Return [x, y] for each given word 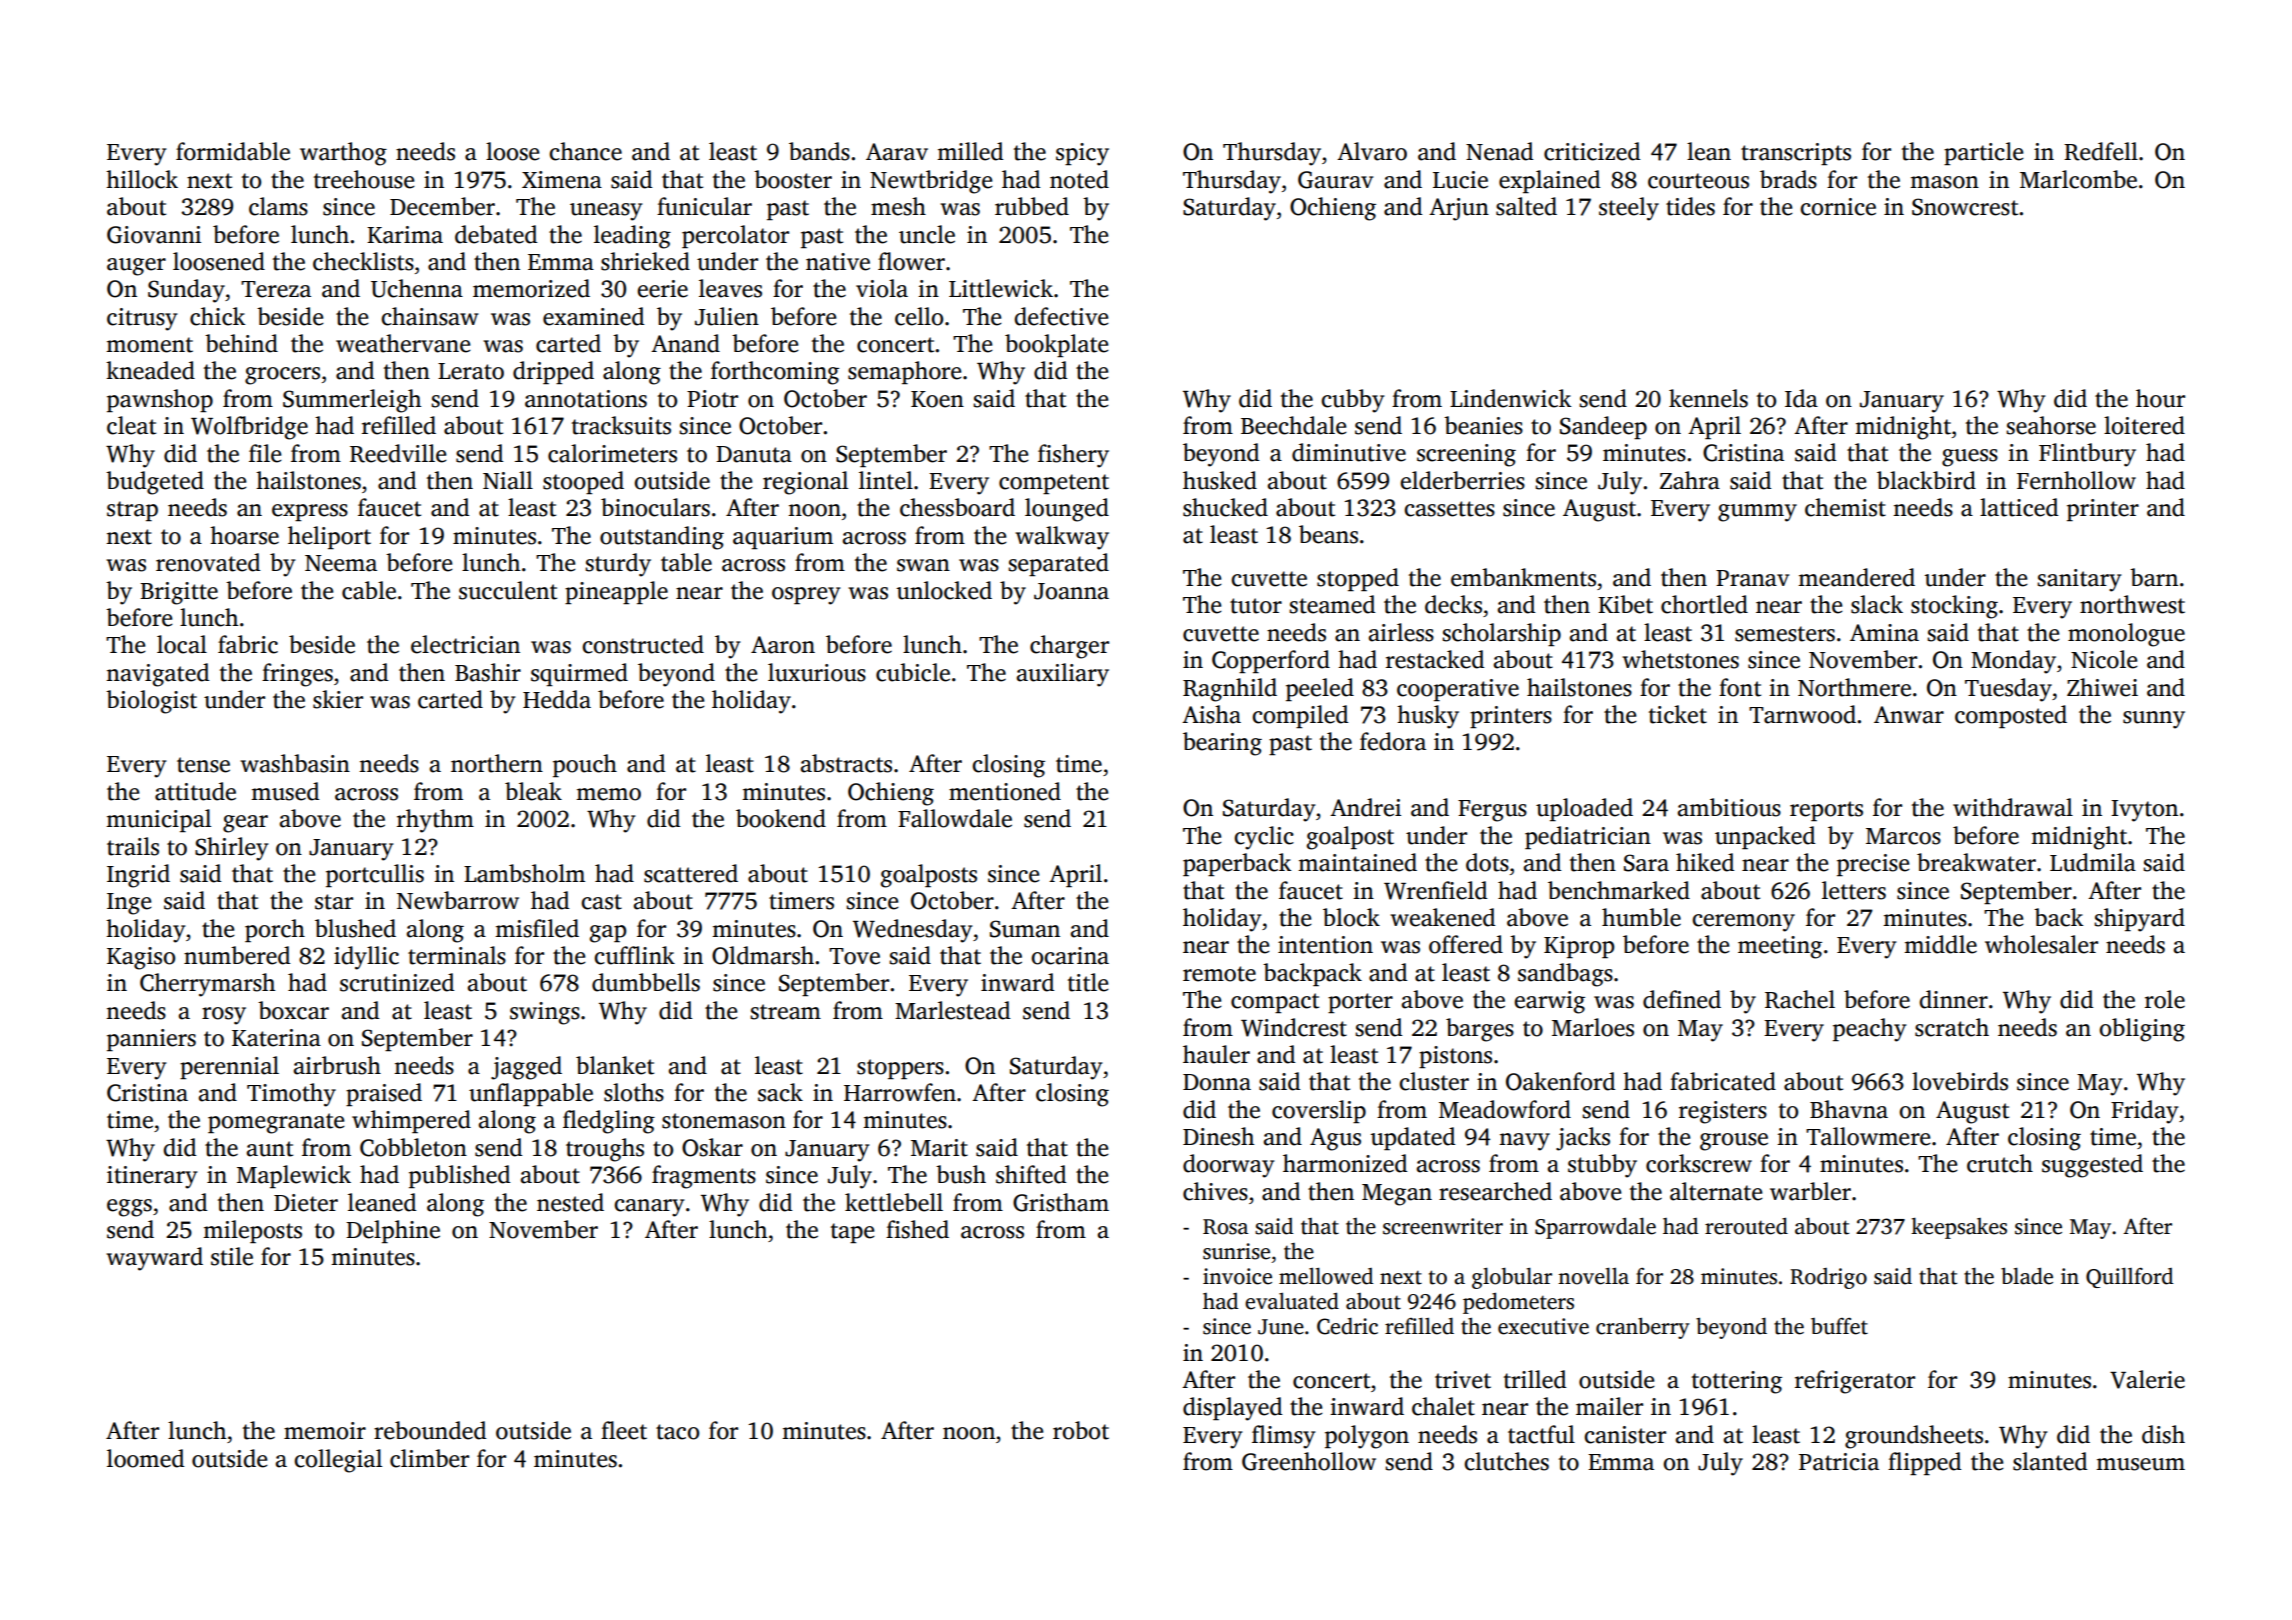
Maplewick [294, 1176]
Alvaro [1372, 151]
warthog [343, 154]
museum [2140, 1464]
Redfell [2101, 151]
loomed [145, 1458]
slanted [2050, 1461]
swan [923, 565]
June [1281, 1327]
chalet [1443, 1406]
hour [2160, 398]
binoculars [655, 507]
